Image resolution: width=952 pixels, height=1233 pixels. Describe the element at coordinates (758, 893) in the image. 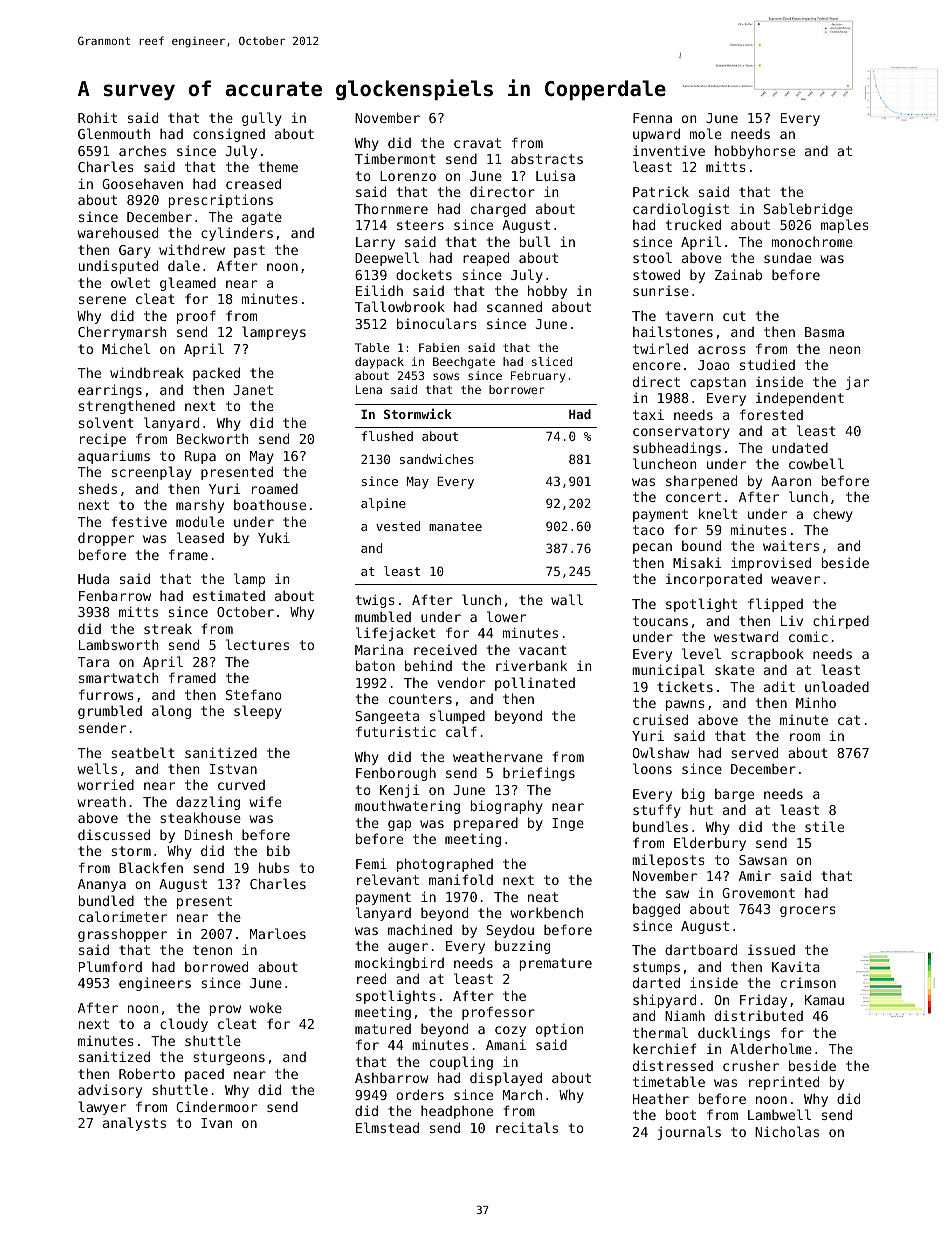

I see `Grovemont` at that location.
